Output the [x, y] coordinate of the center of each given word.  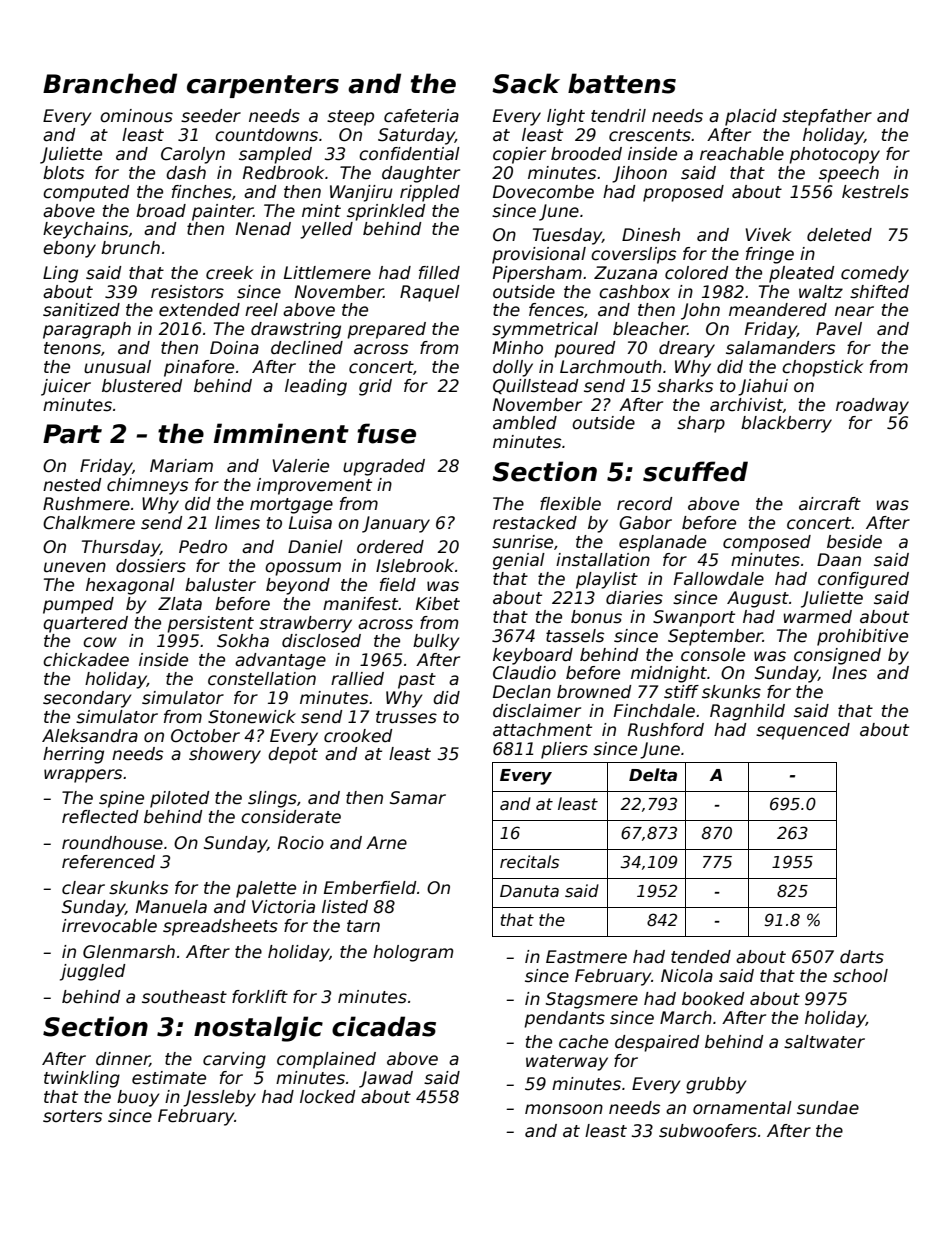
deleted [839, 235]
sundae [828, 1108]
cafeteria [421, 116]
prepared [386, 330]
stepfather [827, 117]
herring [73, 755]
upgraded [384, 467]
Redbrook [283, 173]
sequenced [803, 731]
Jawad [386, 1079]
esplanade [662, 543]
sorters [72, 1116]
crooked [358, 736]
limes [237, 523]
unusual [117, 367]
